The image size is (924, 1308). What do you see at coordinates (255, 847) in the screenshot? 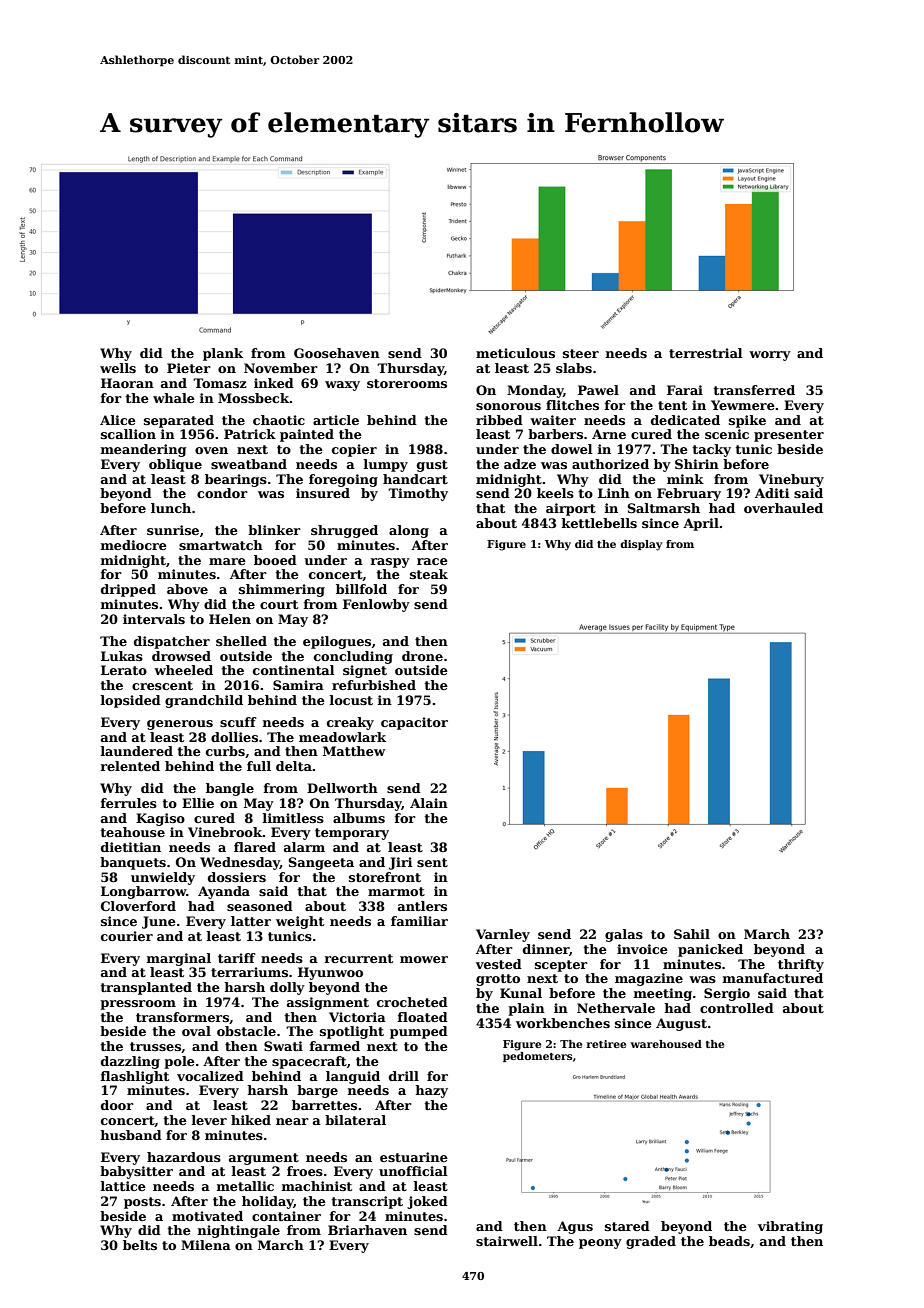
I see `flared` at bounding box center [255, 847].
